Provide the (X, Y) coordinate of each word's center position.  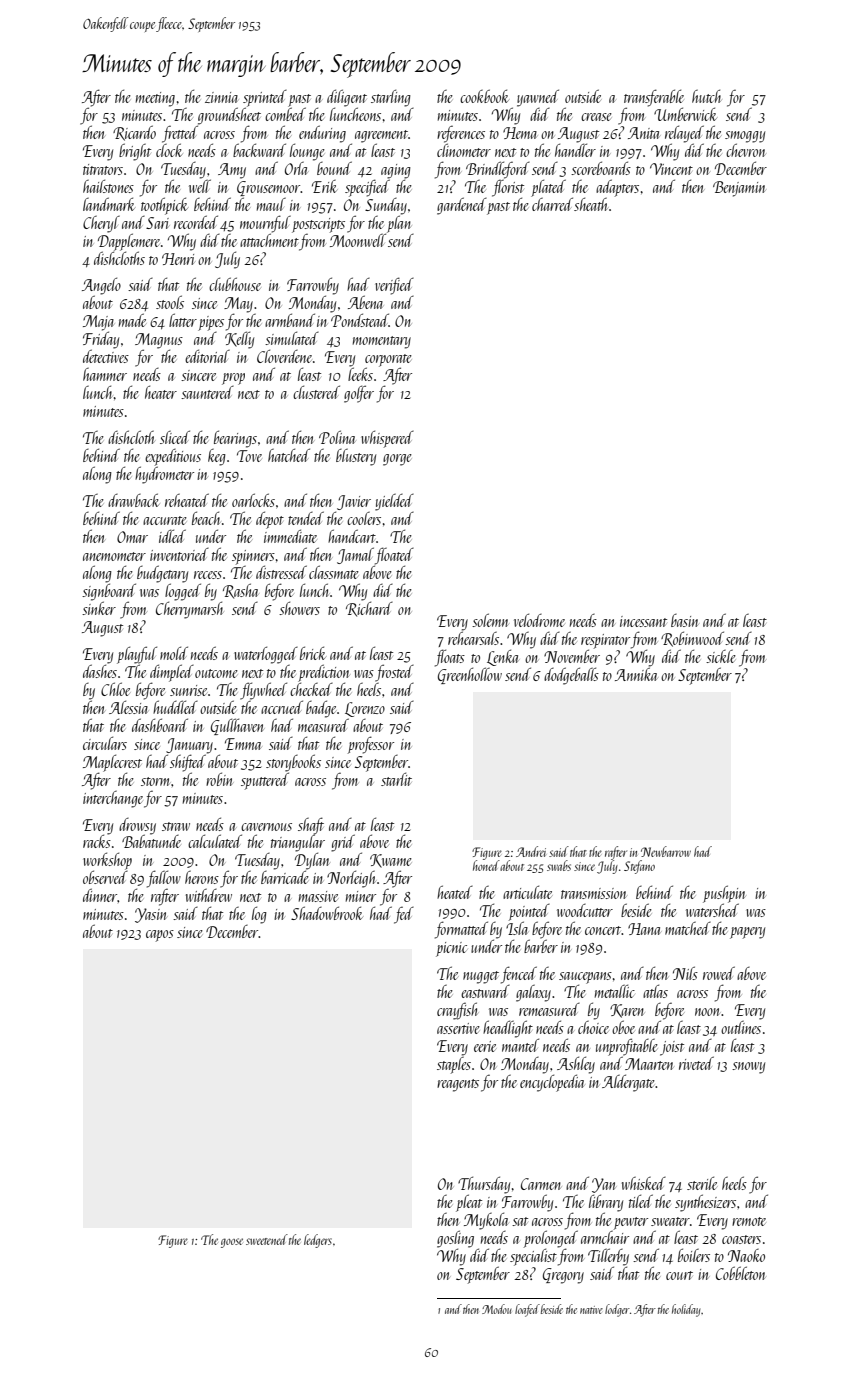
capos (160, 936)
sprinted (265, 98)
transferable (654, 98)
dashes (100, 671)
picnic (451, 949)
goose (232, 1243)
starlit (396, 779)
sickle (721, 656)
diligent (347, 98)
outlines (741, 1027)
